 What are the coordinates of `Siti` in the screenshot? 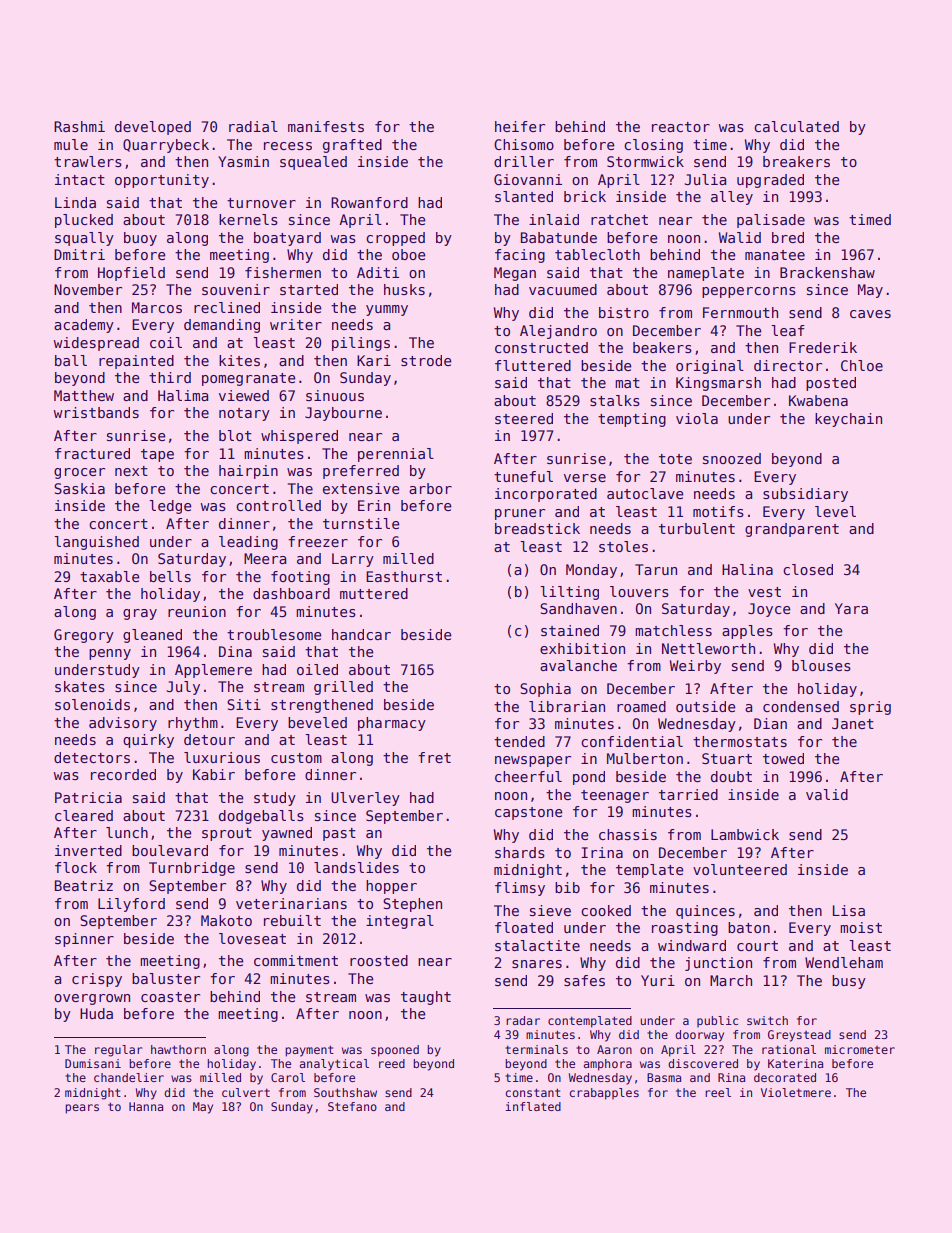 It's located at (244, 704).
